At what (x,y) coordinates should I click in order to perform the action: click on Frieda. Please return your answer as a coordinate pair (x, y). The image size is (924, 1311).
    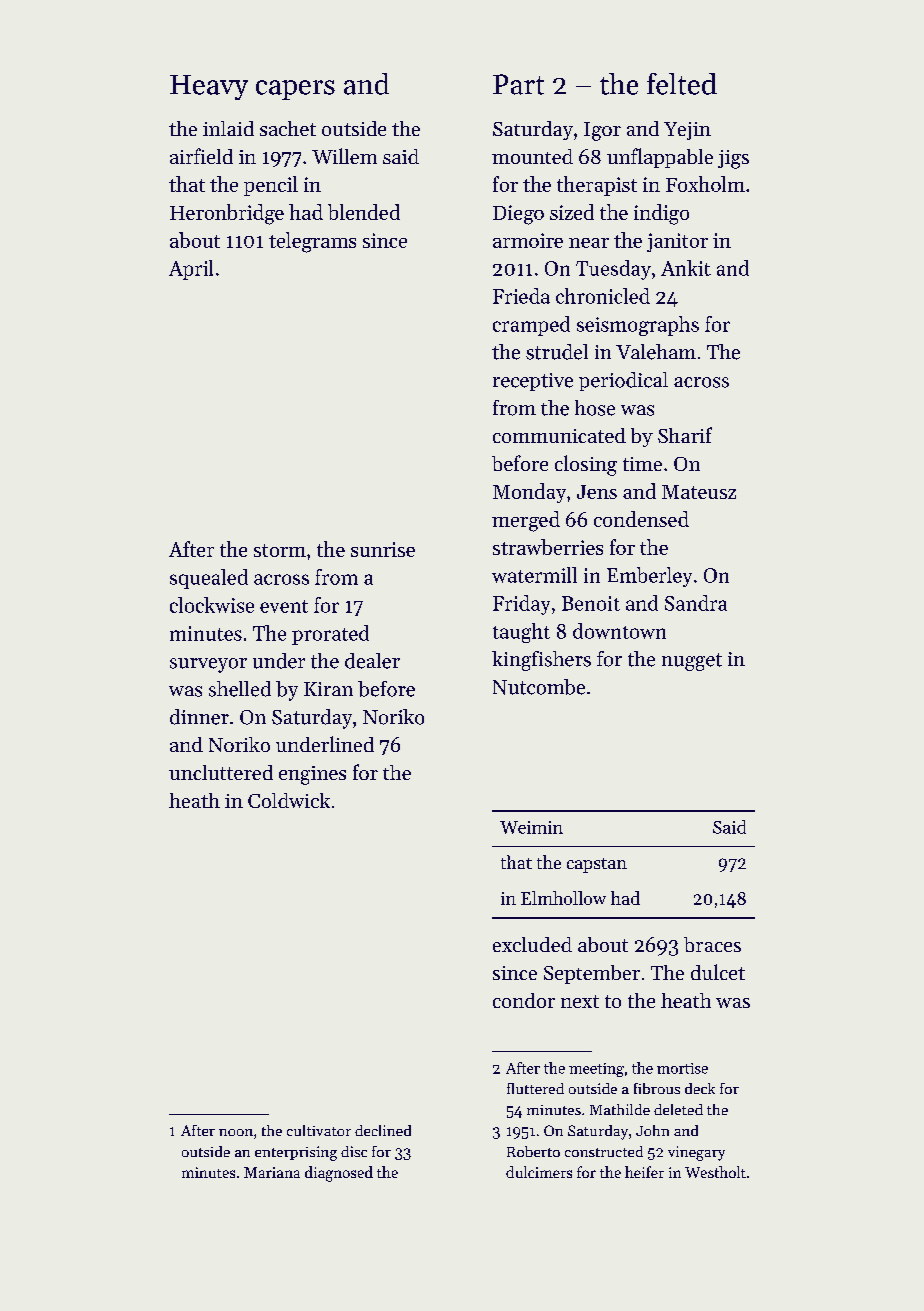
    Looking at the image, I should click on (521, 296).
